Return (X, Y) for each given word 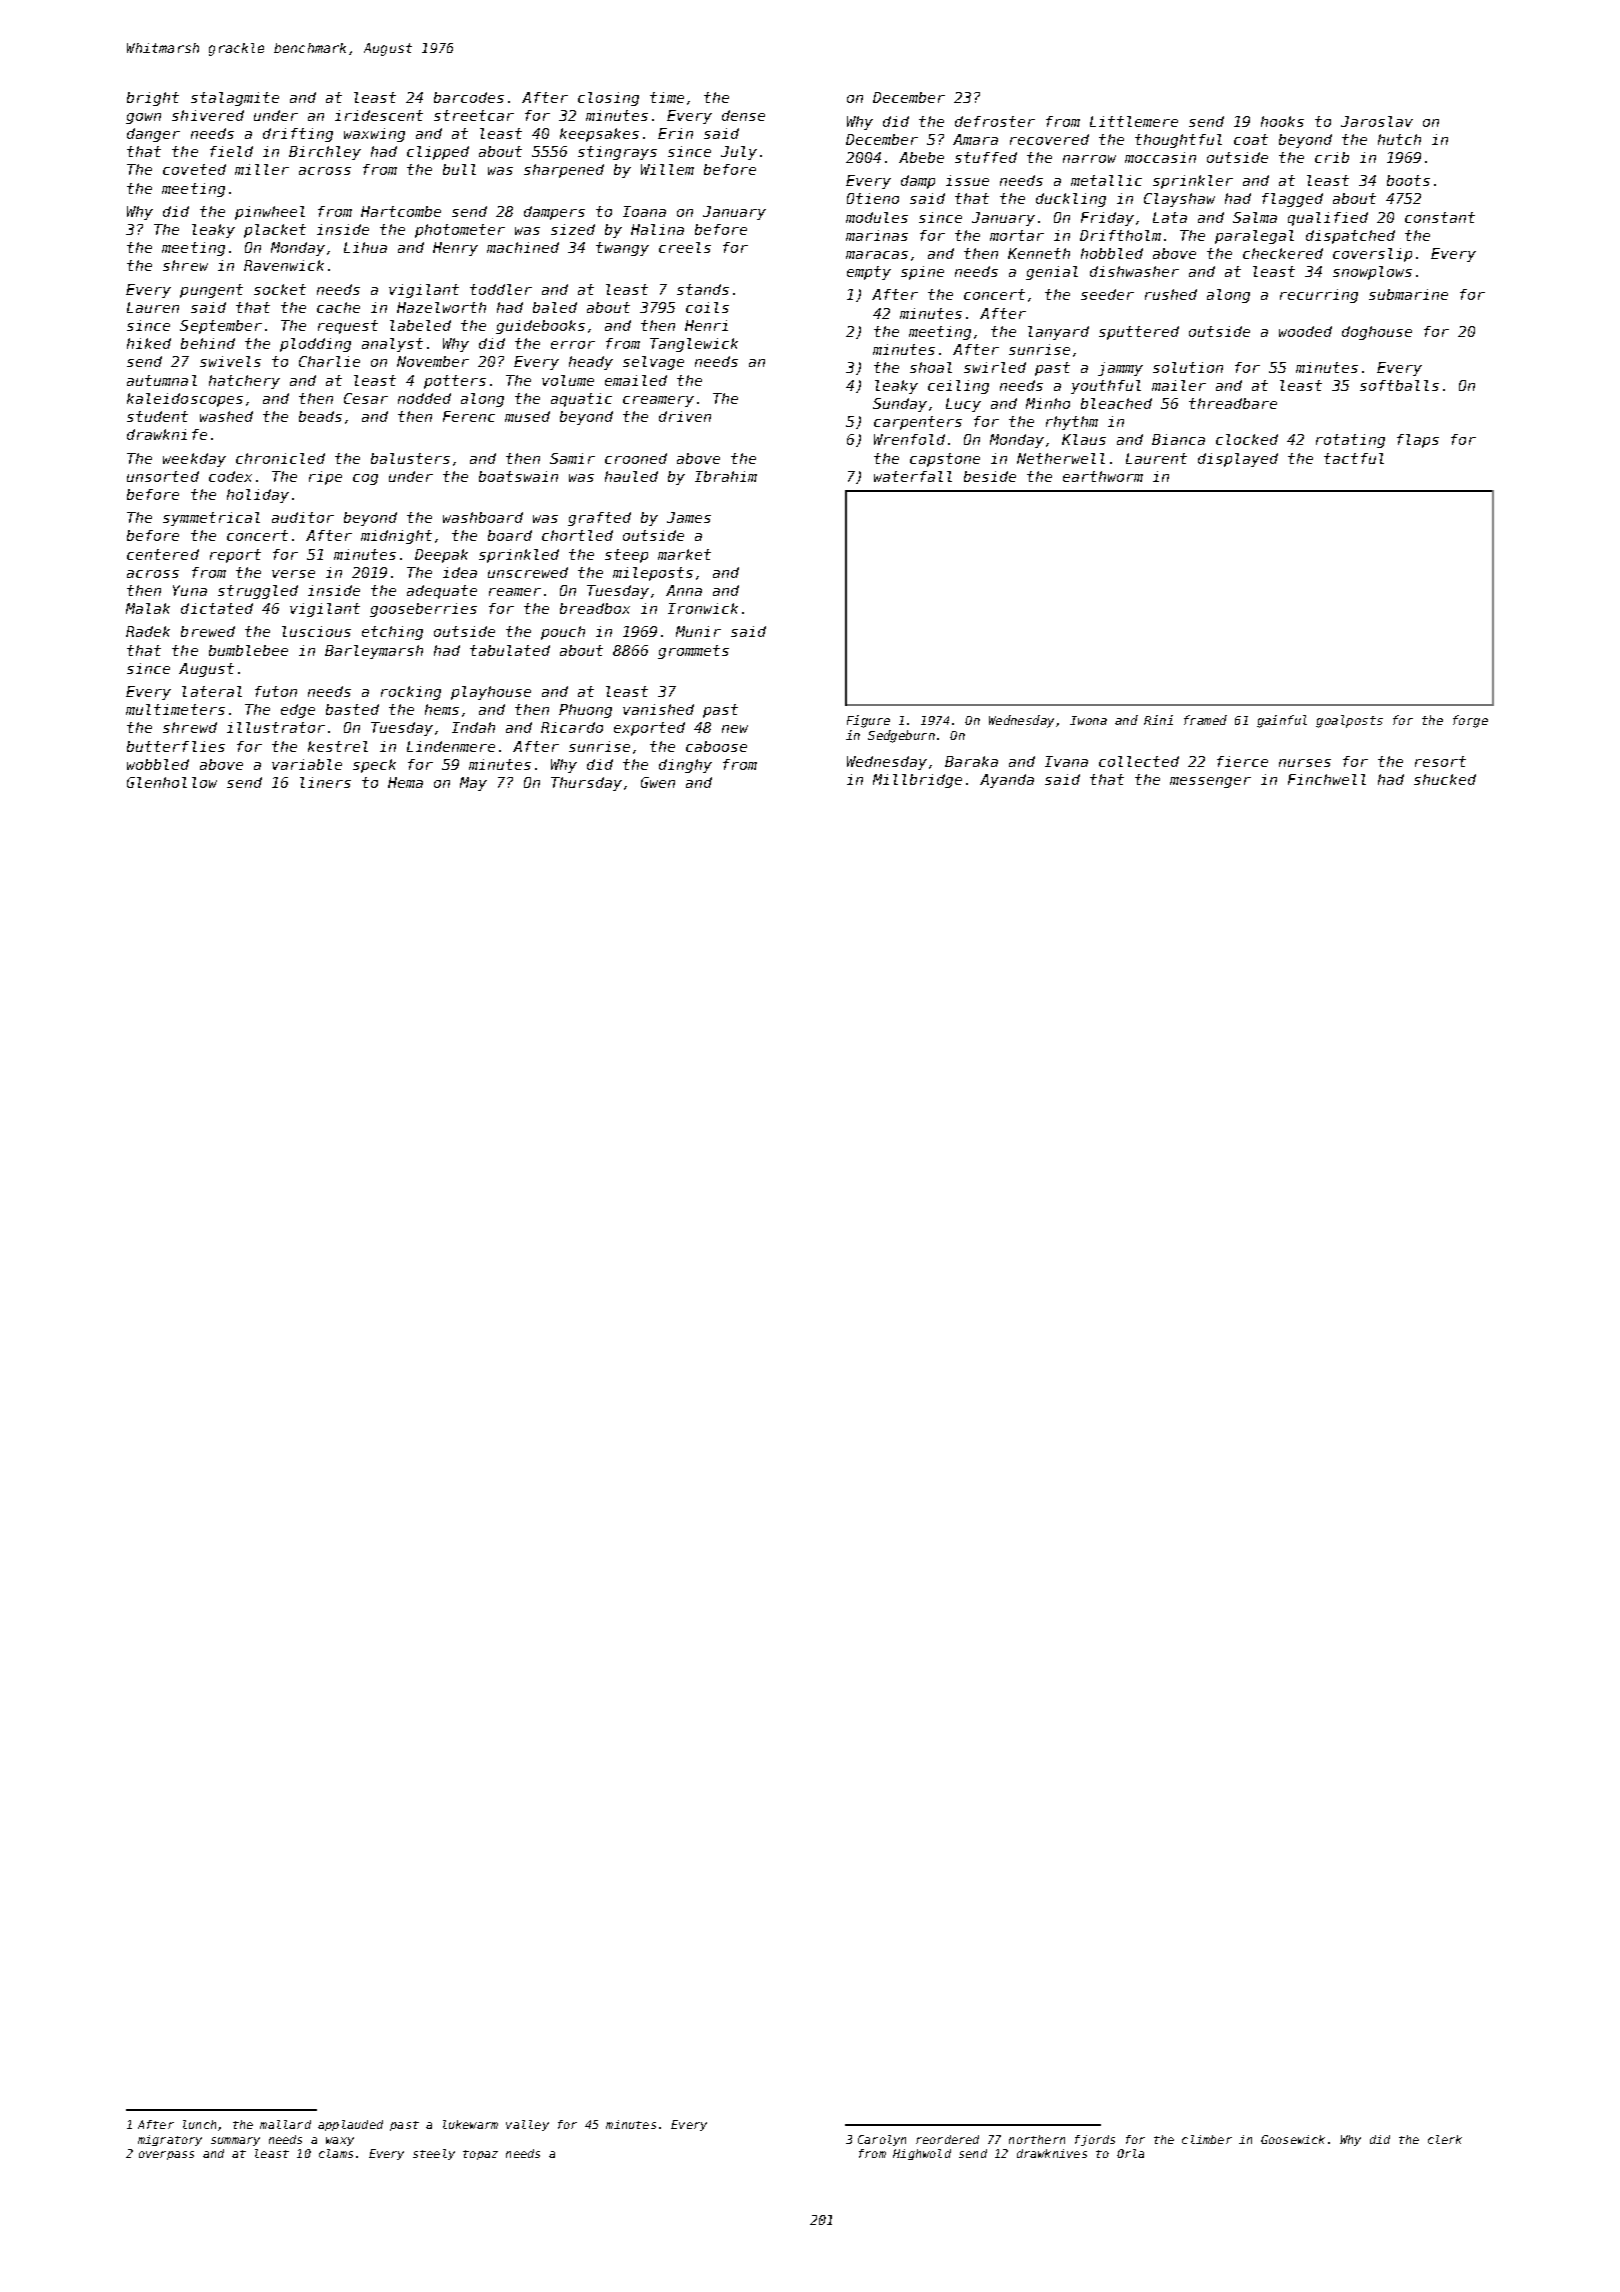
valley (527, 2125)
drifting (298, 135)
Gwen (658, 782)
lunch (199, 2124)
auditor (303, 517)
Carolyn (882, 2140)
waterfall (913, 476)
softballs (1399, 385)
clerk (1445, 2139)
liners (325, 782)
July (739, 153)
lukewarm (470, 2124)
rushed (1171, 294)
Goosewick (1293, 2139)
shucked (1445, 779)
